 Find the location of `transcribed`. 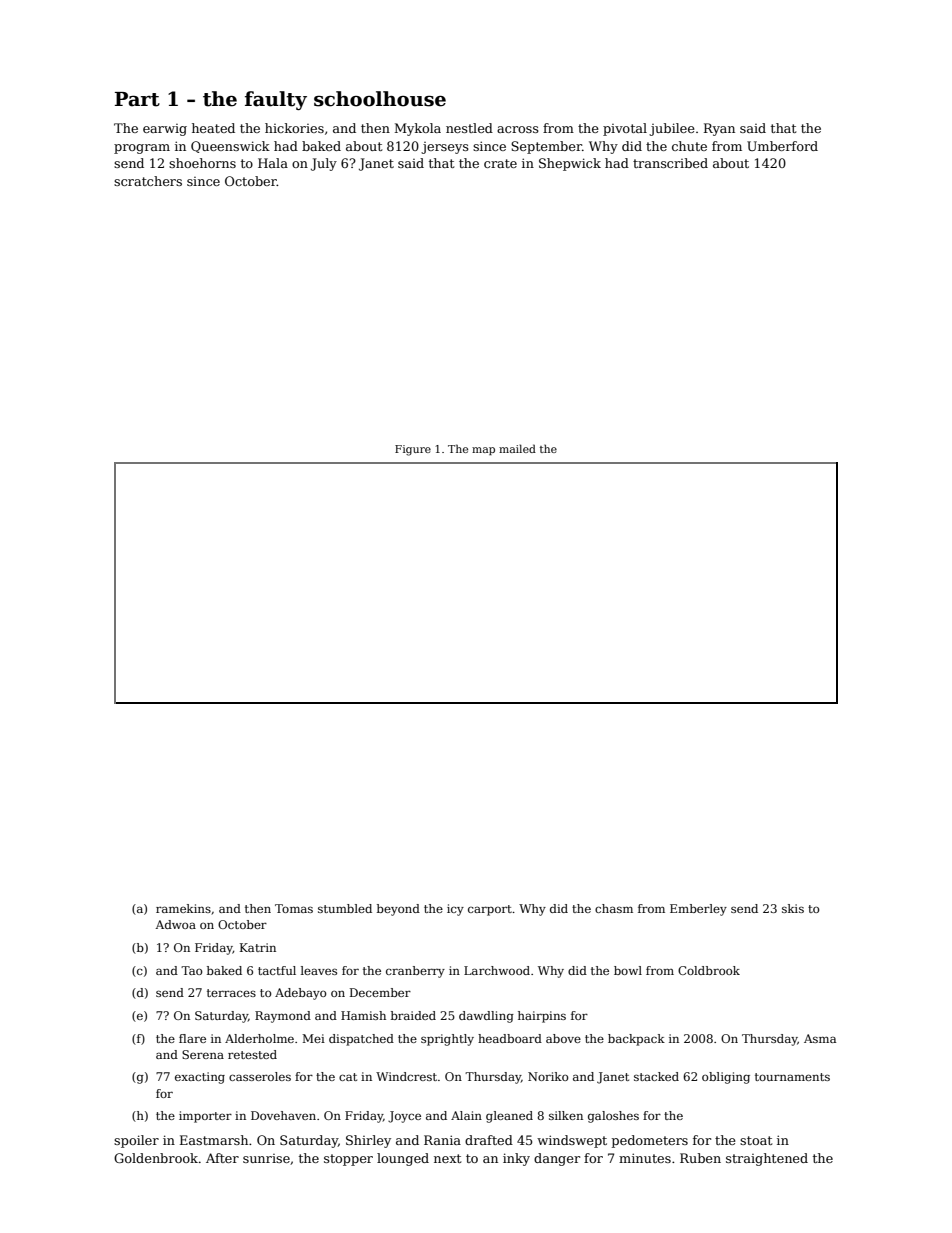

transcribed is located at coordinates (670, 163).
